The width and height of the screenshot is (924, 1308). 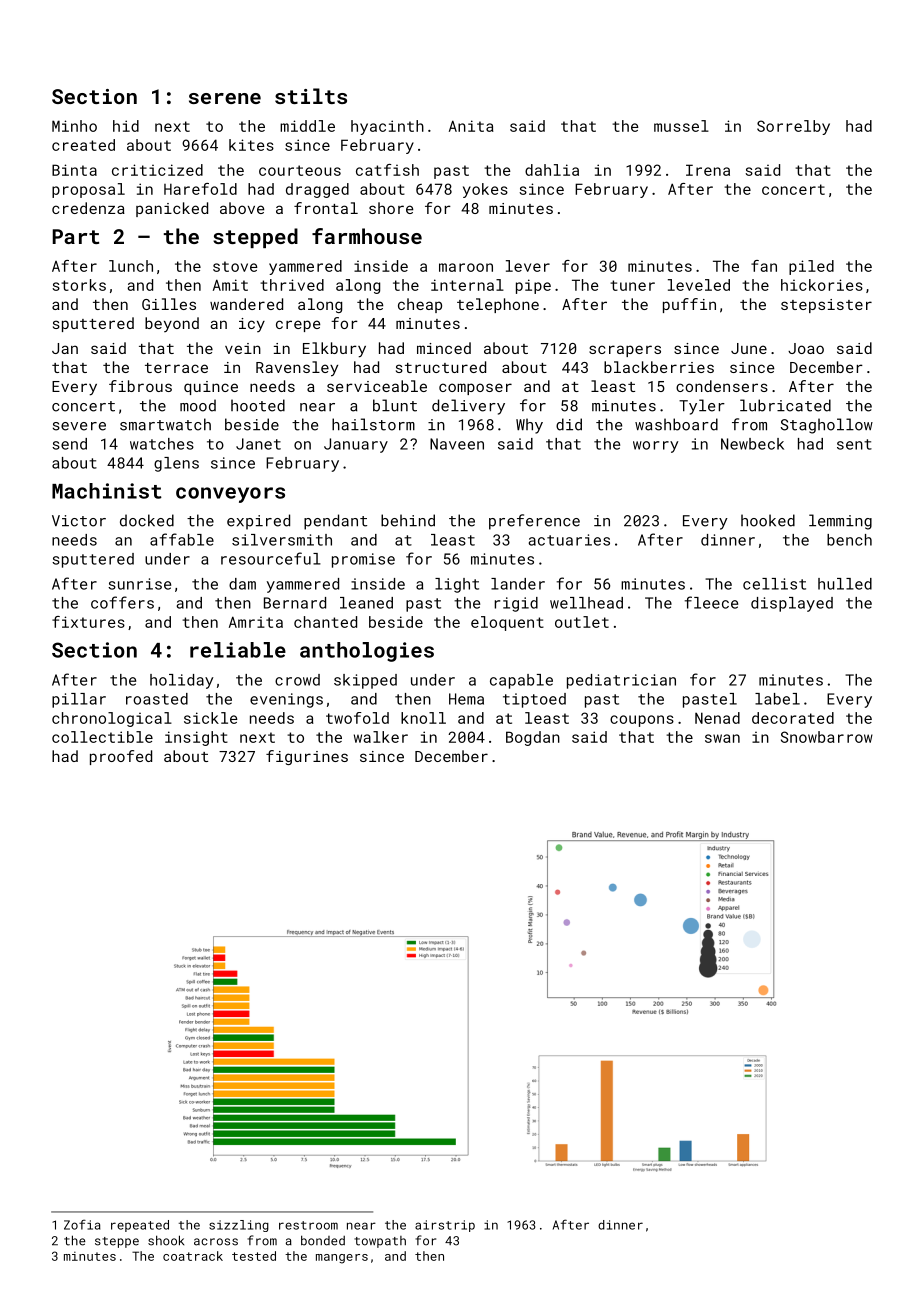 I want to click on Zofia, so click(x=82, y=1224).
